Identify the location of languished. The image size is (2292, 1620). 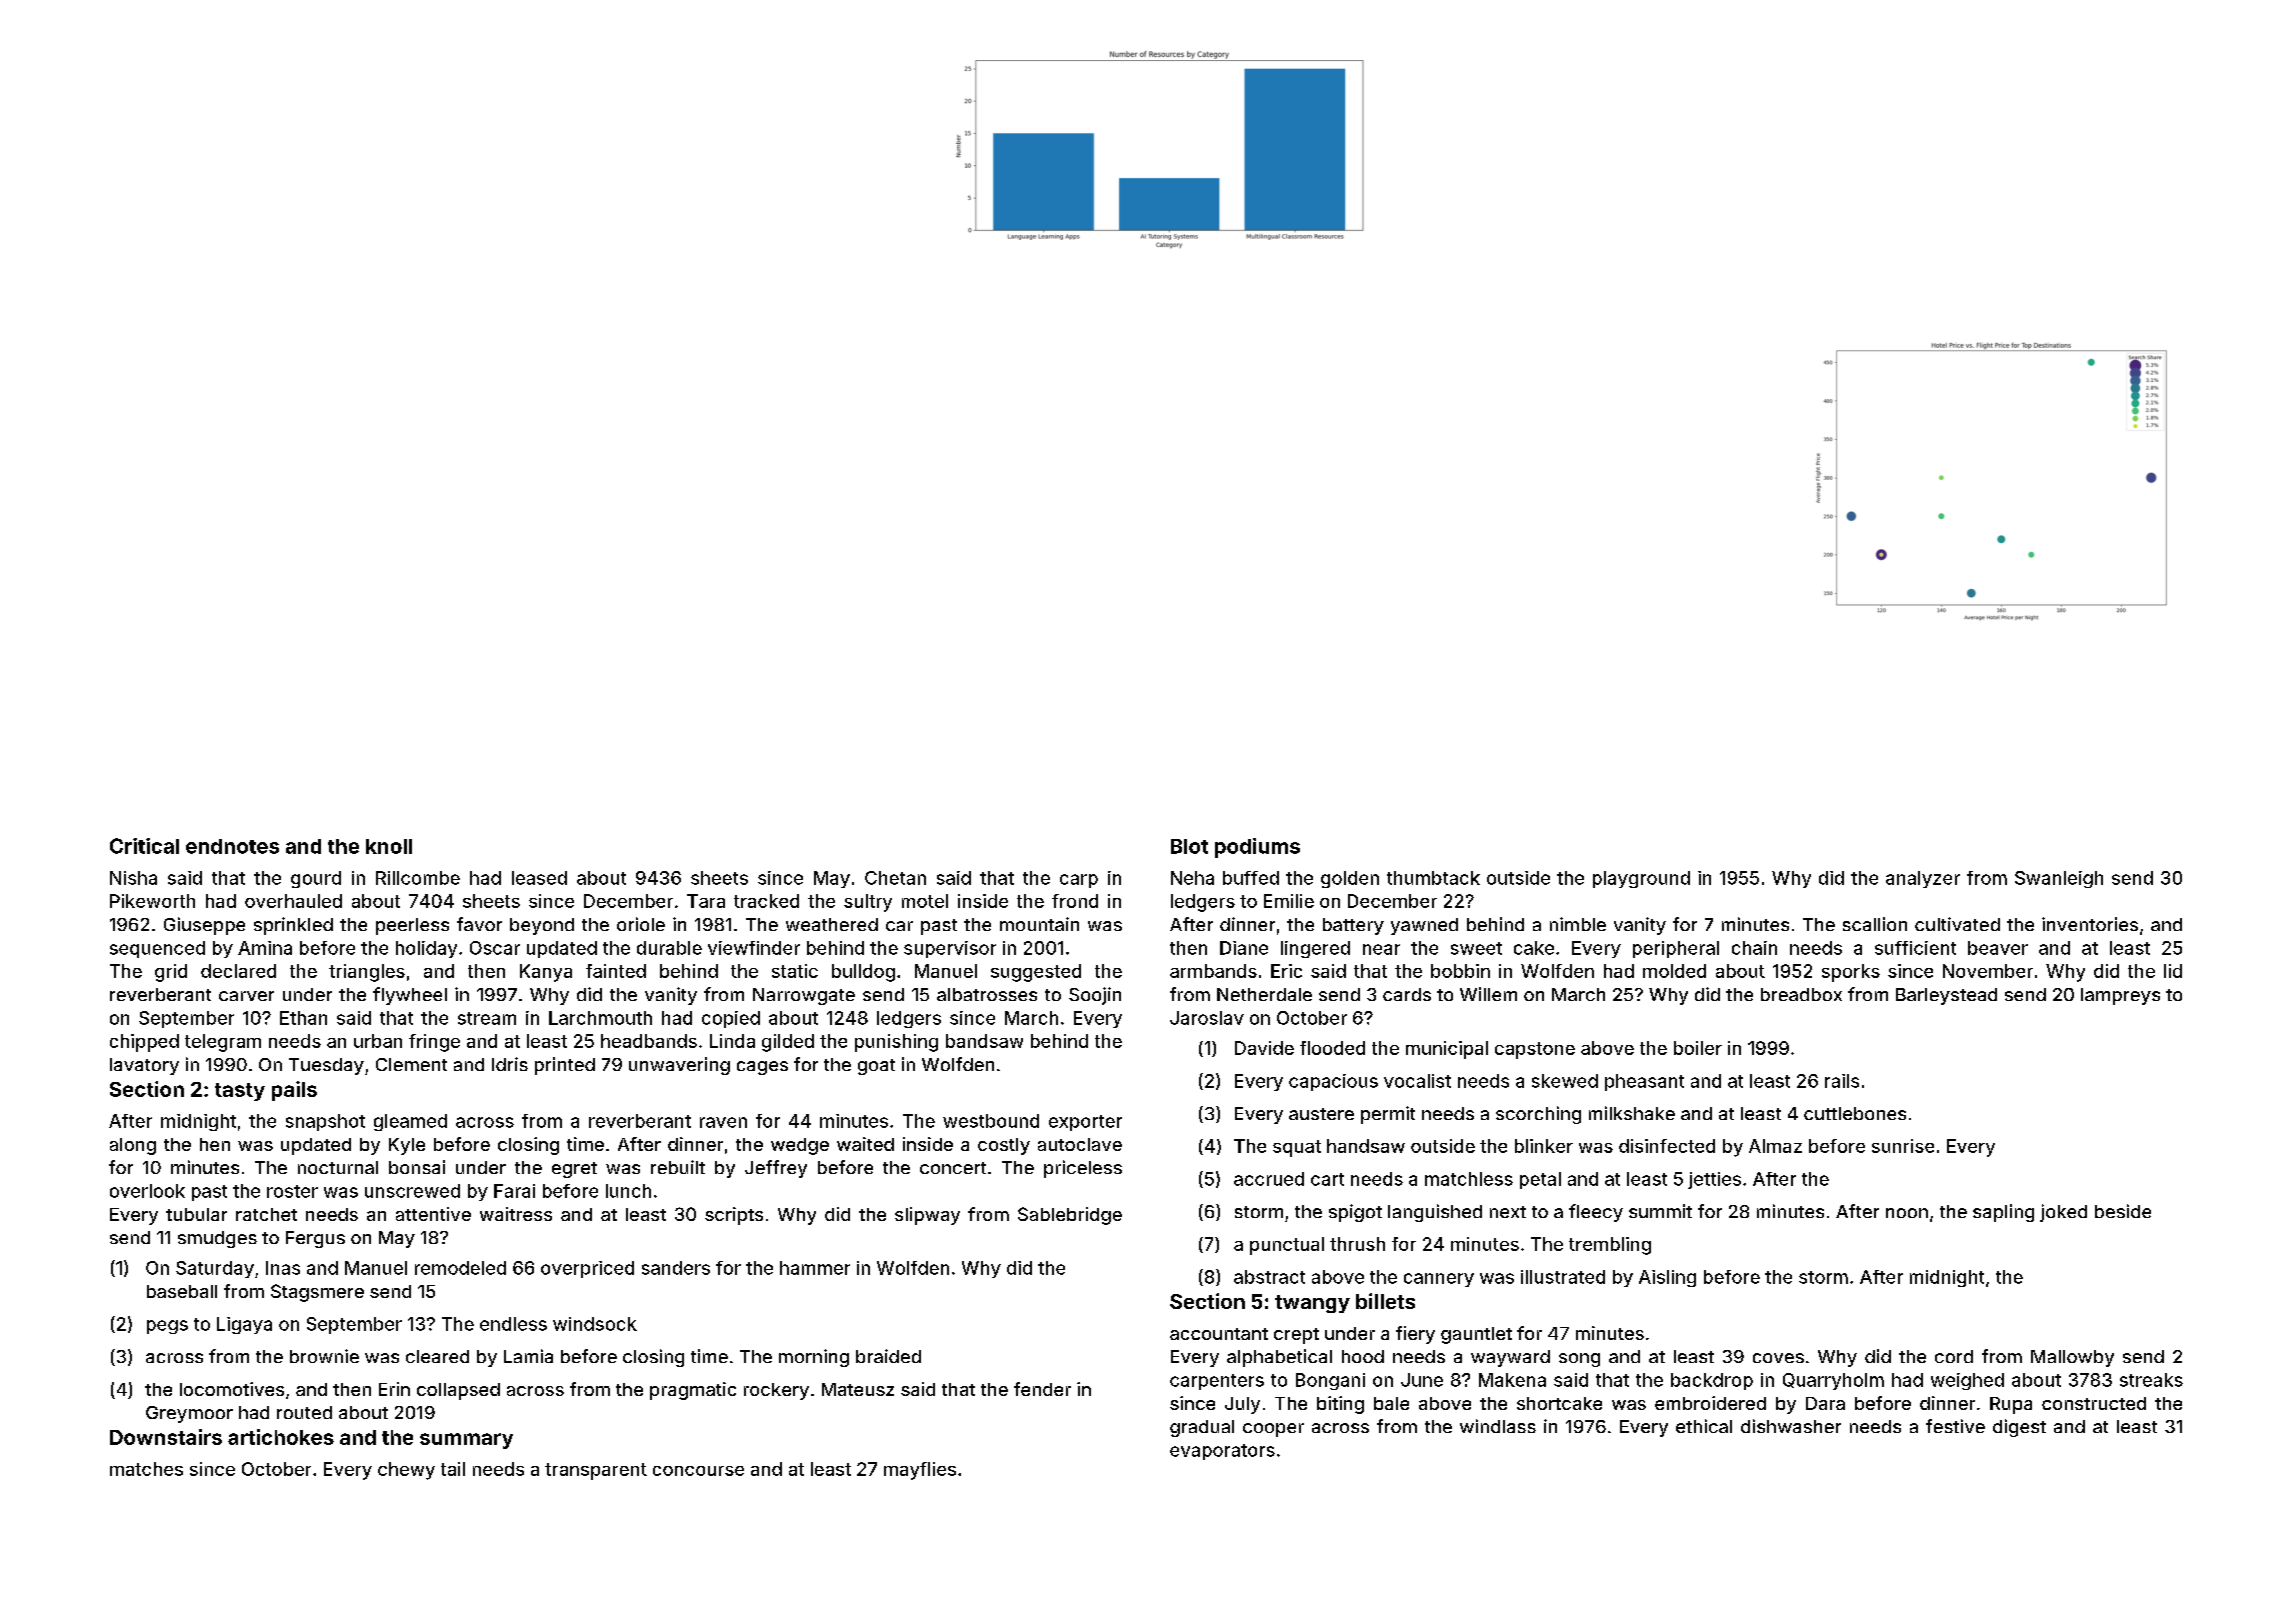
(1435, 1213).
